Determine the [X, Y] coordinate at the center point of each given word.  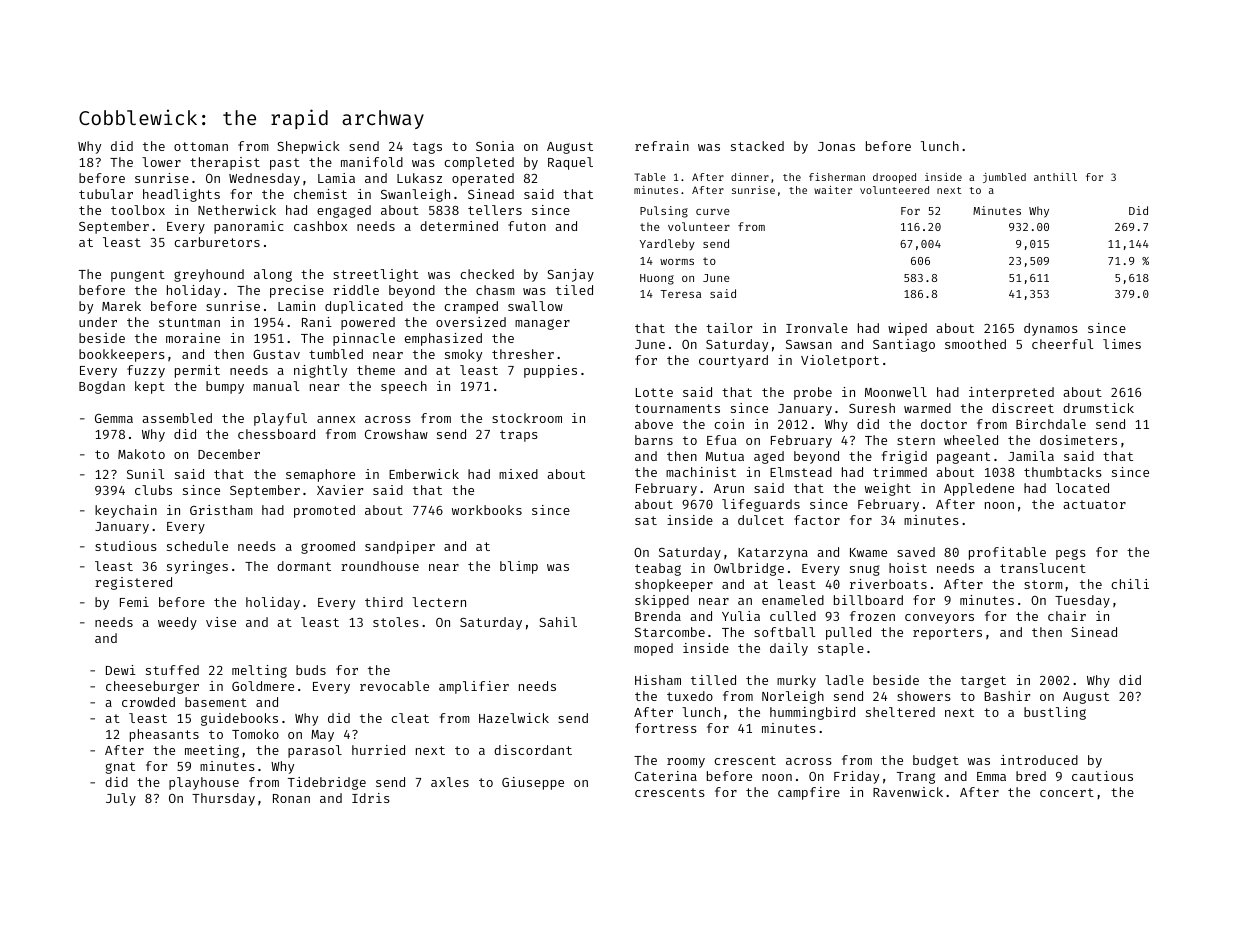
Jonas [836, 146]
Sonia [495, 146]
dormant [304, 566]
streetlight [376, 275]
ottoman [201, 146]
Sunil [145, 474]
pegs [1071, 554]
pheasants [164, 735]
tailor [729, 328]
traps [519, 436]
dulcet [761, 520]
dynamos [1051, 329]
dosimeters [1078, 440]
